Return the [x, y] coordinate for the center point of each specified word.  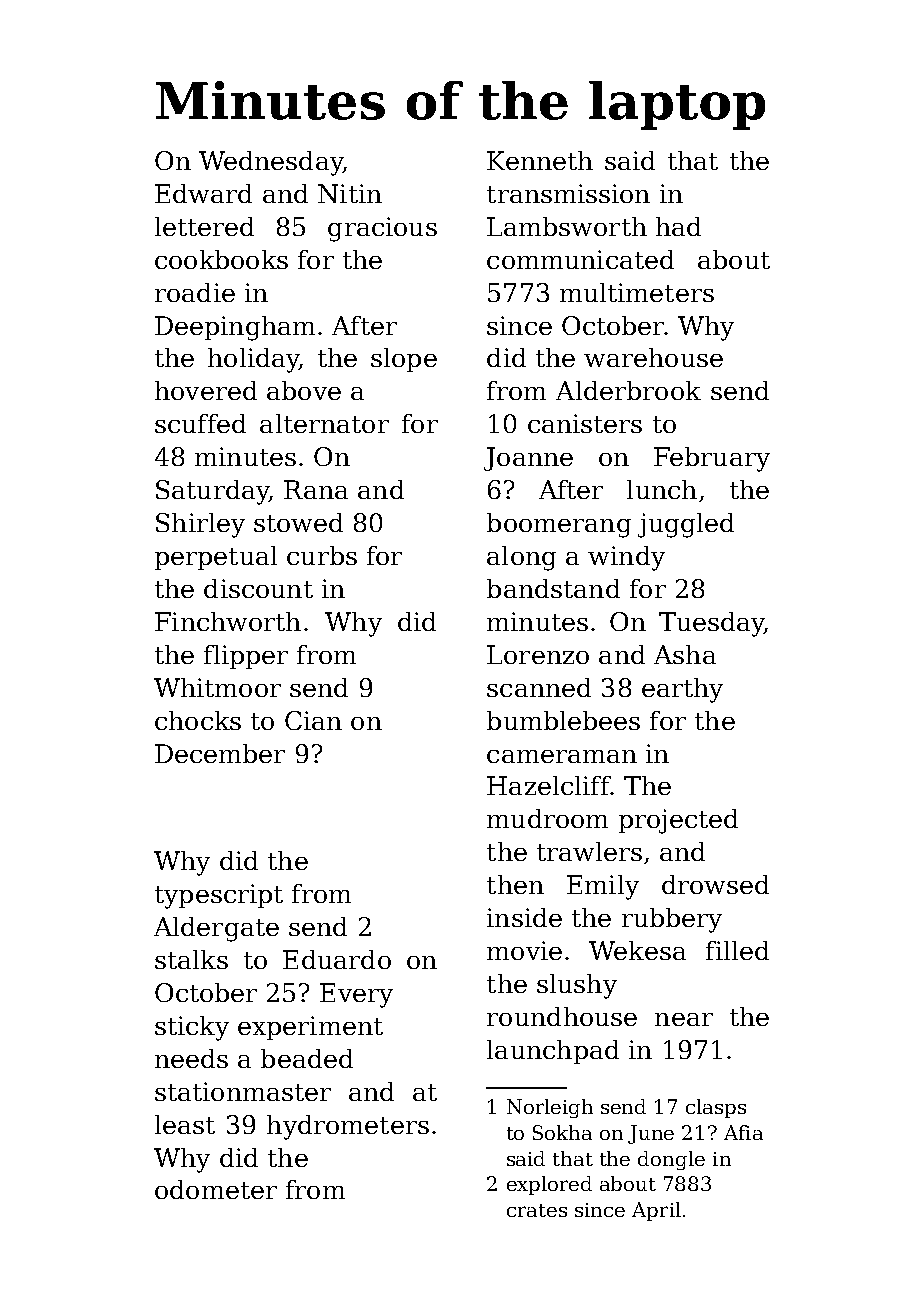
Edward [203, 193]
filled [737, 950]
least [185, 1124]
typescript [219, 896]
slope [404, 360]
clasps [716, 1108]
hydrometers [348, 1127]
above [304, 390]
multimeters [637, 292]
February [712, 459]
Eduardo [337, 959]
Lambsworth [567, 226]
